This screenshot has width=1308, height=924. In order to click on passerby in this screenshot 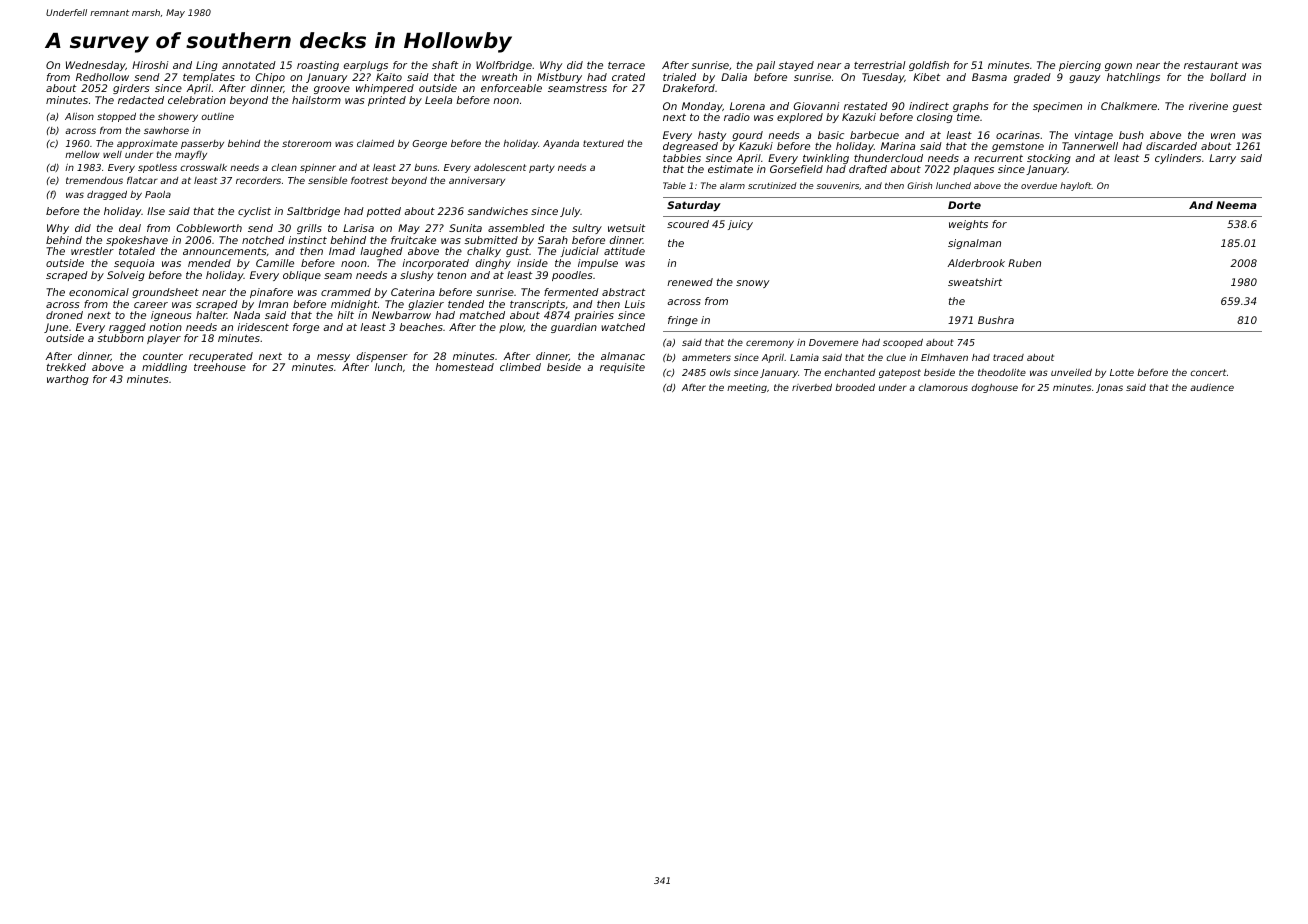, I will do `click(202, 144)`.
